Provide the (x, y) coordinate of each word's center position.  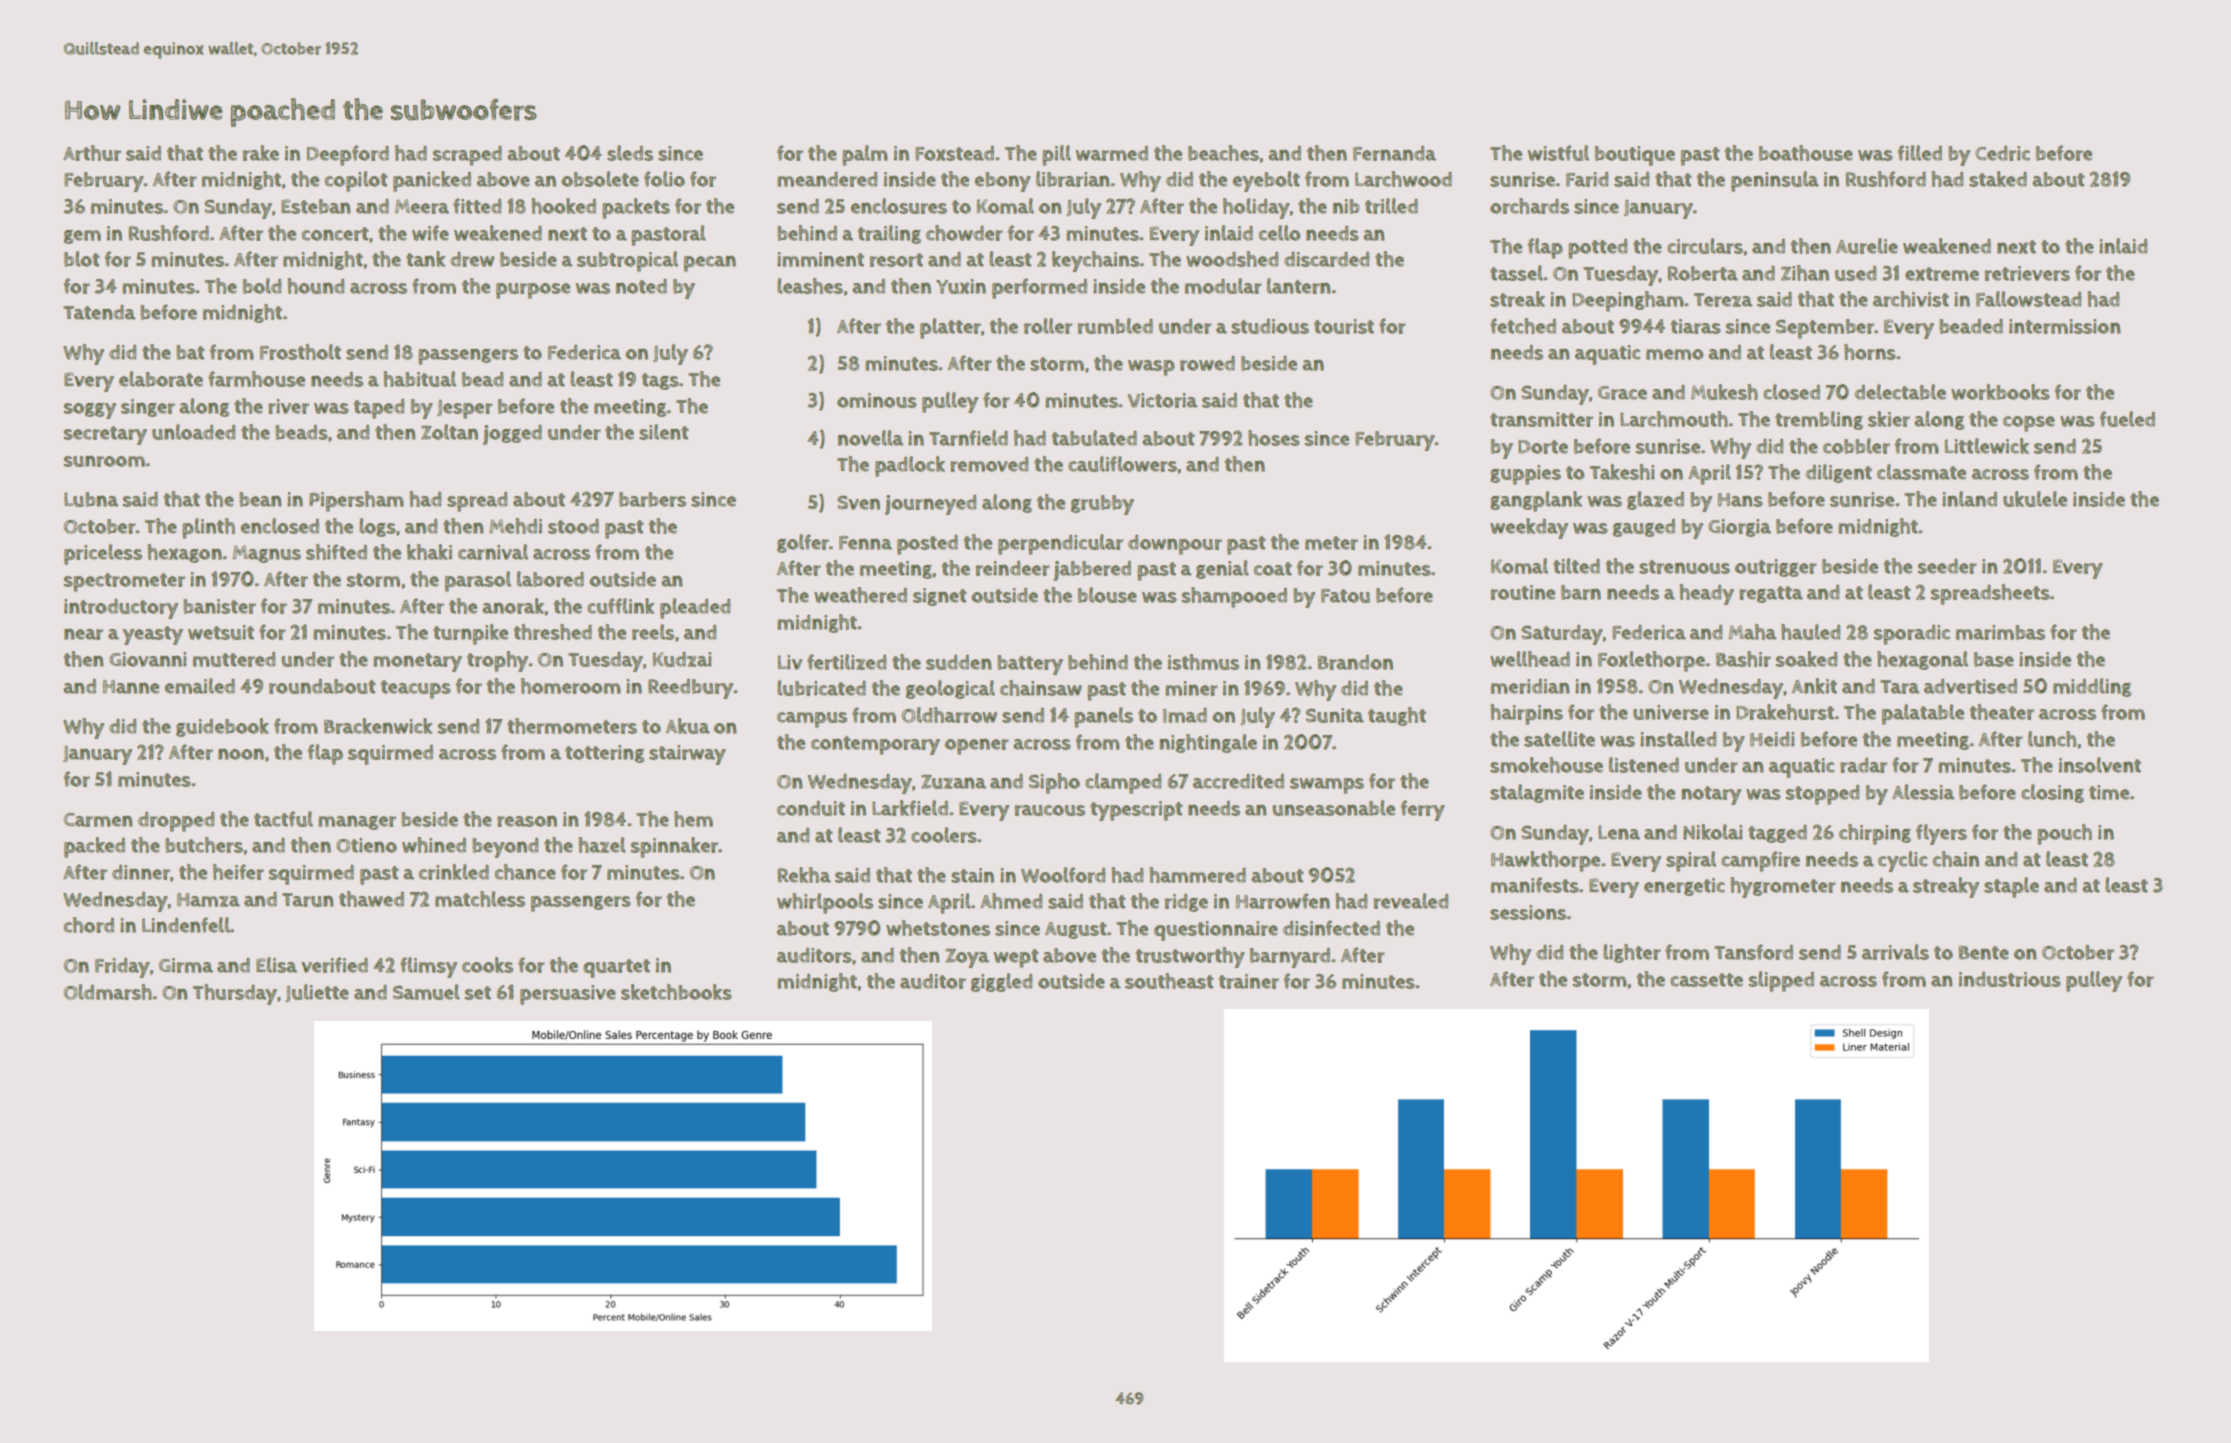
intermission (2065, 326)
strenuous (1684, 567)
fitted (477, 206)
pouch (2064, 834)
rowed (1207, 363)
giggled (1001, 982)
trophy (497, 661)
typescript (1136, 811)
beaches (1223, 153)
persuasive (568, 995)
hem (693, 819)
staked (1998, 179)
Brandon (1355, 662)
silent (664, 432)
